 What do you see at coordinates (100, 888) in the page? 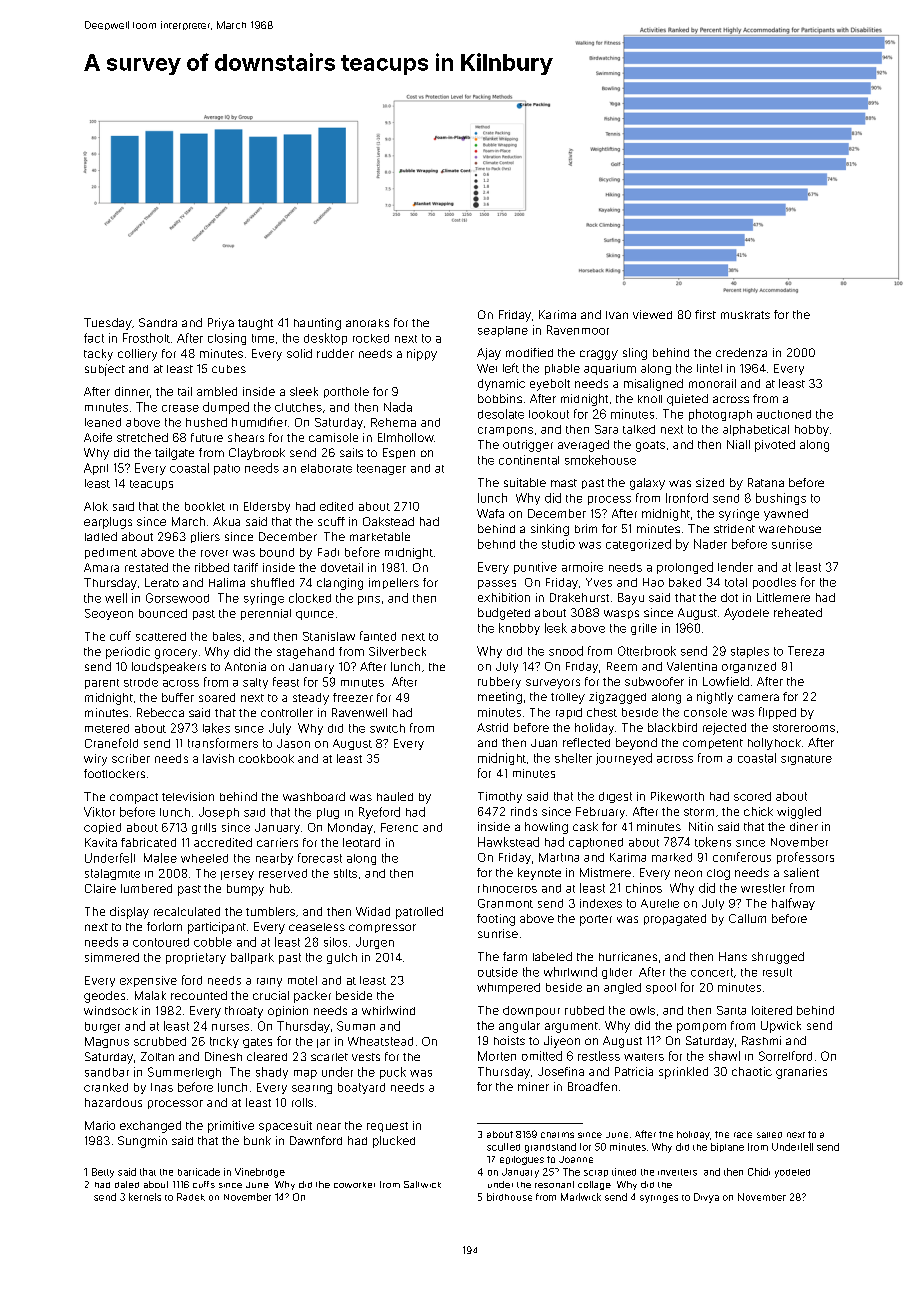
I see `Claire` at bounding box center [100, 888].
